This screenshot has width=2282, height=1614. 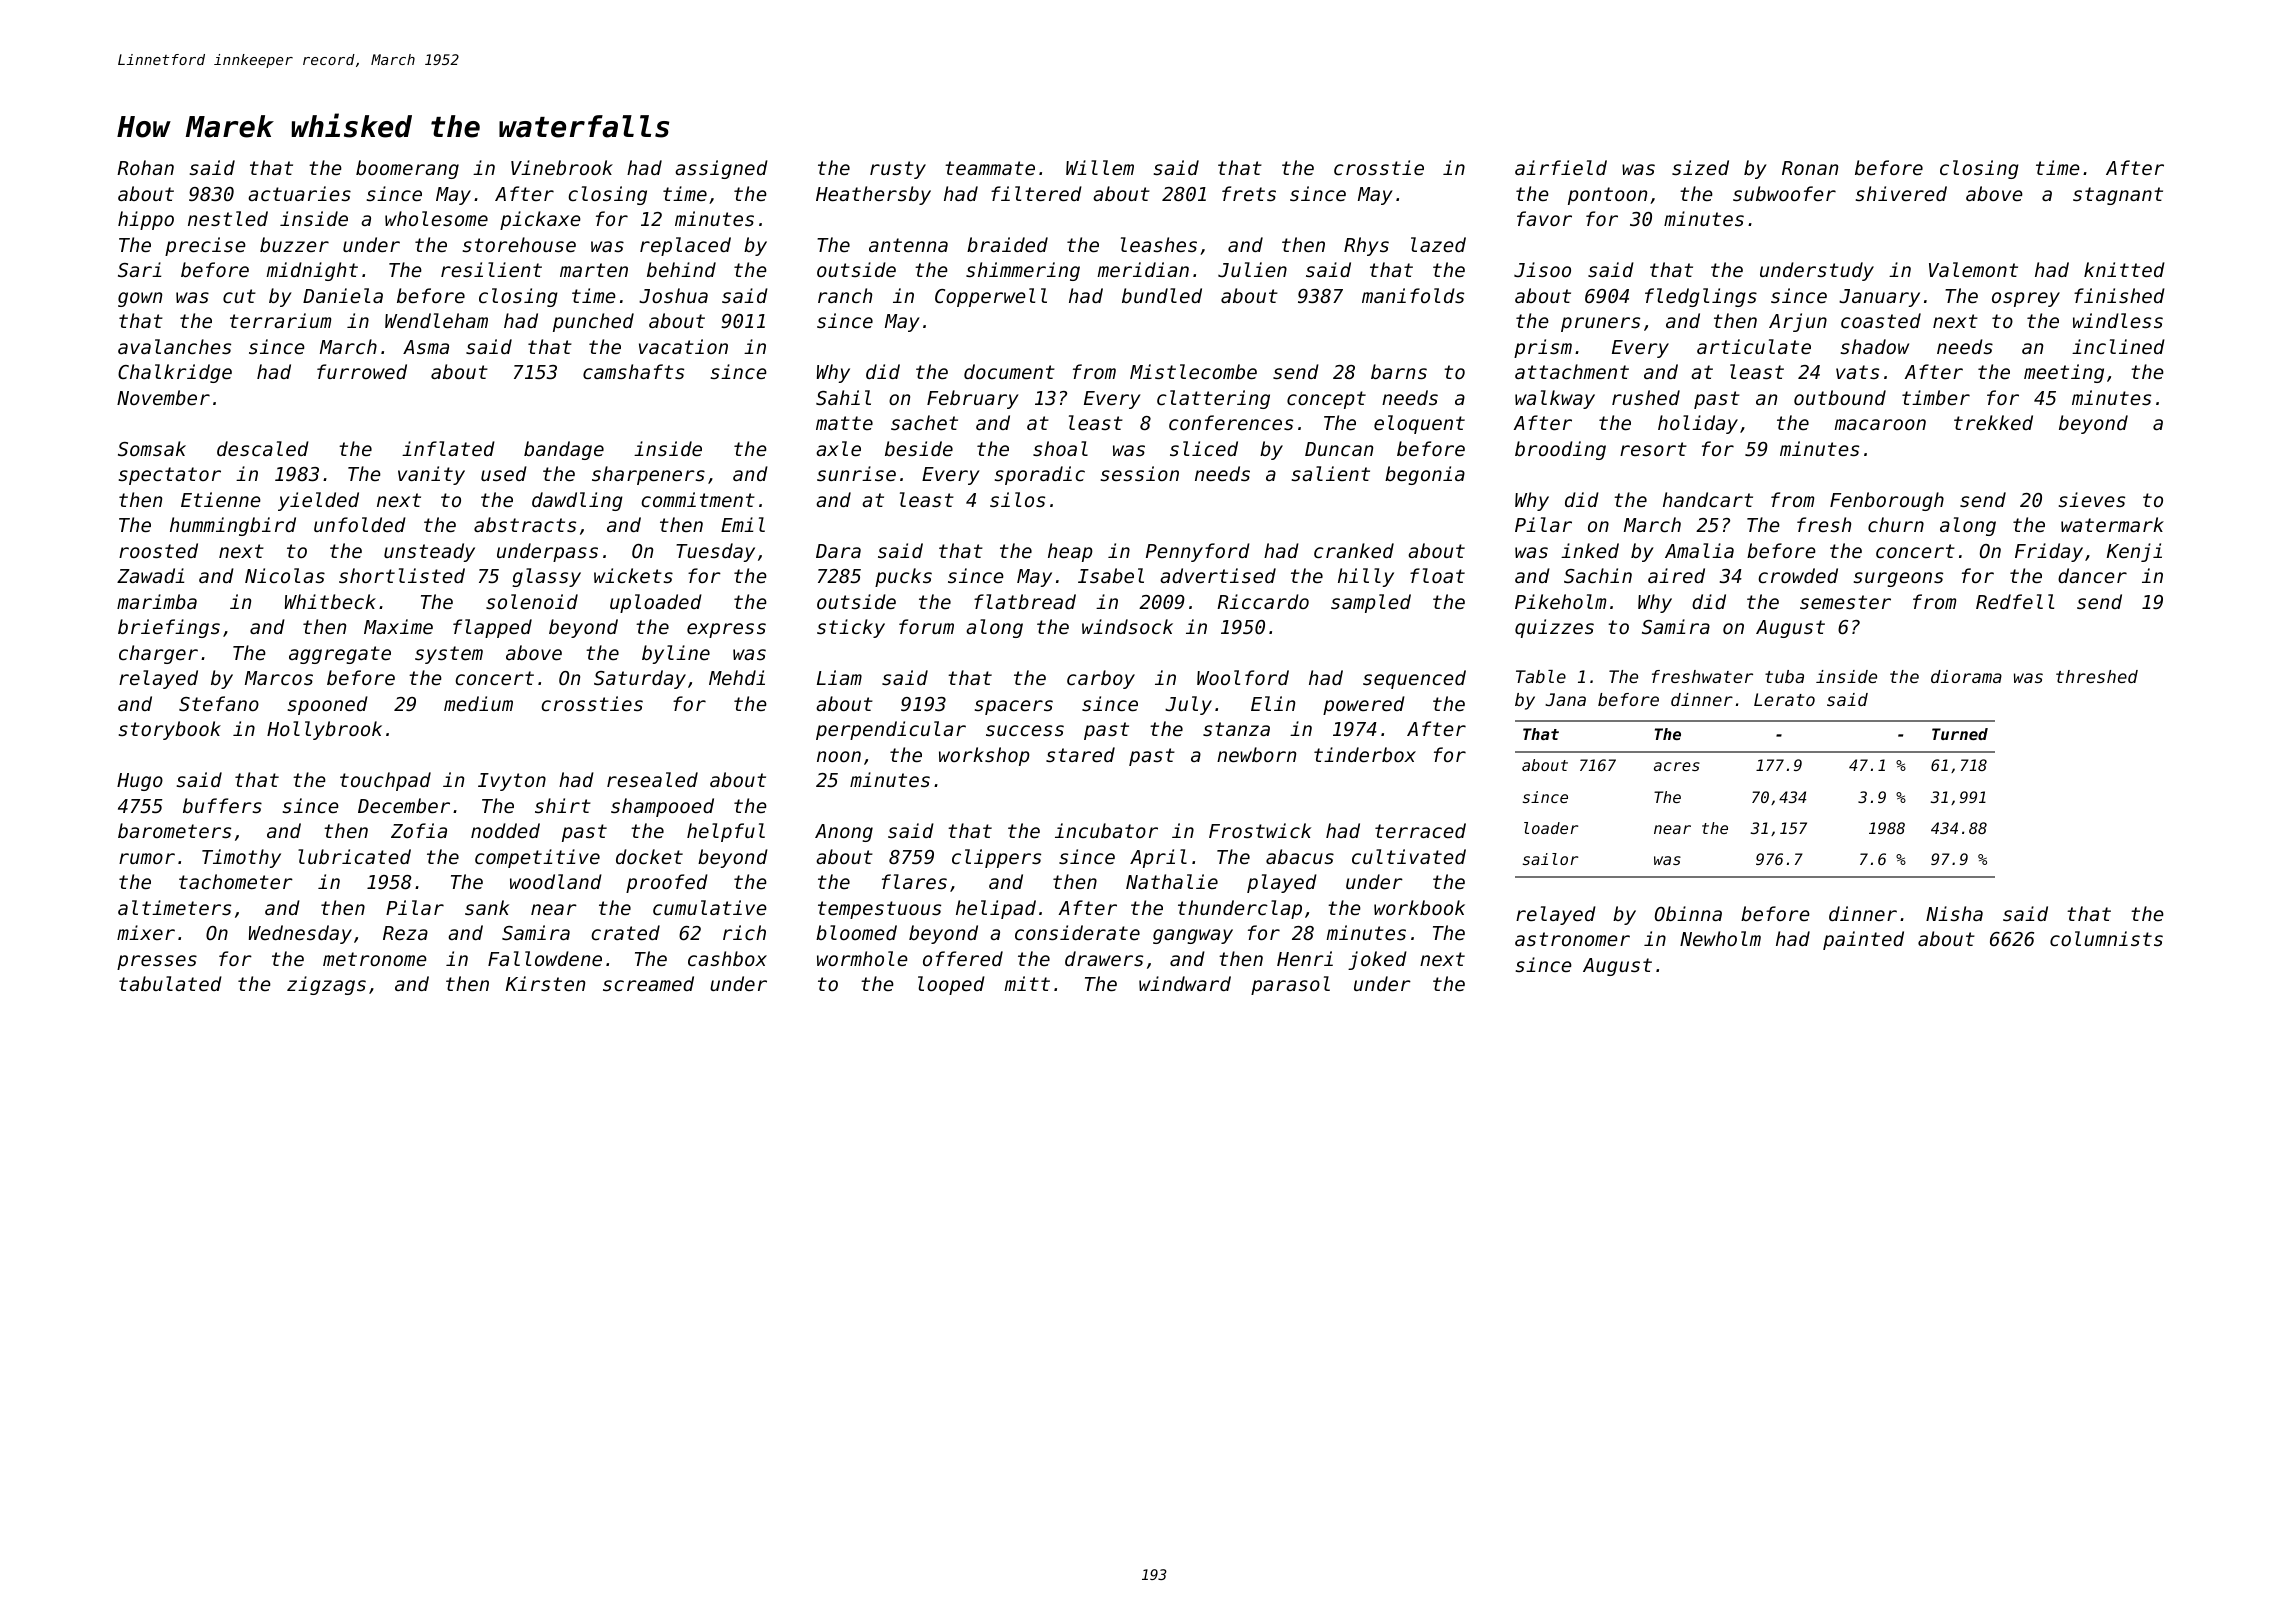 What do you see at coordinates (478, 703) in the screenshot?
I see `medium` at bounding box center [478, 703].
